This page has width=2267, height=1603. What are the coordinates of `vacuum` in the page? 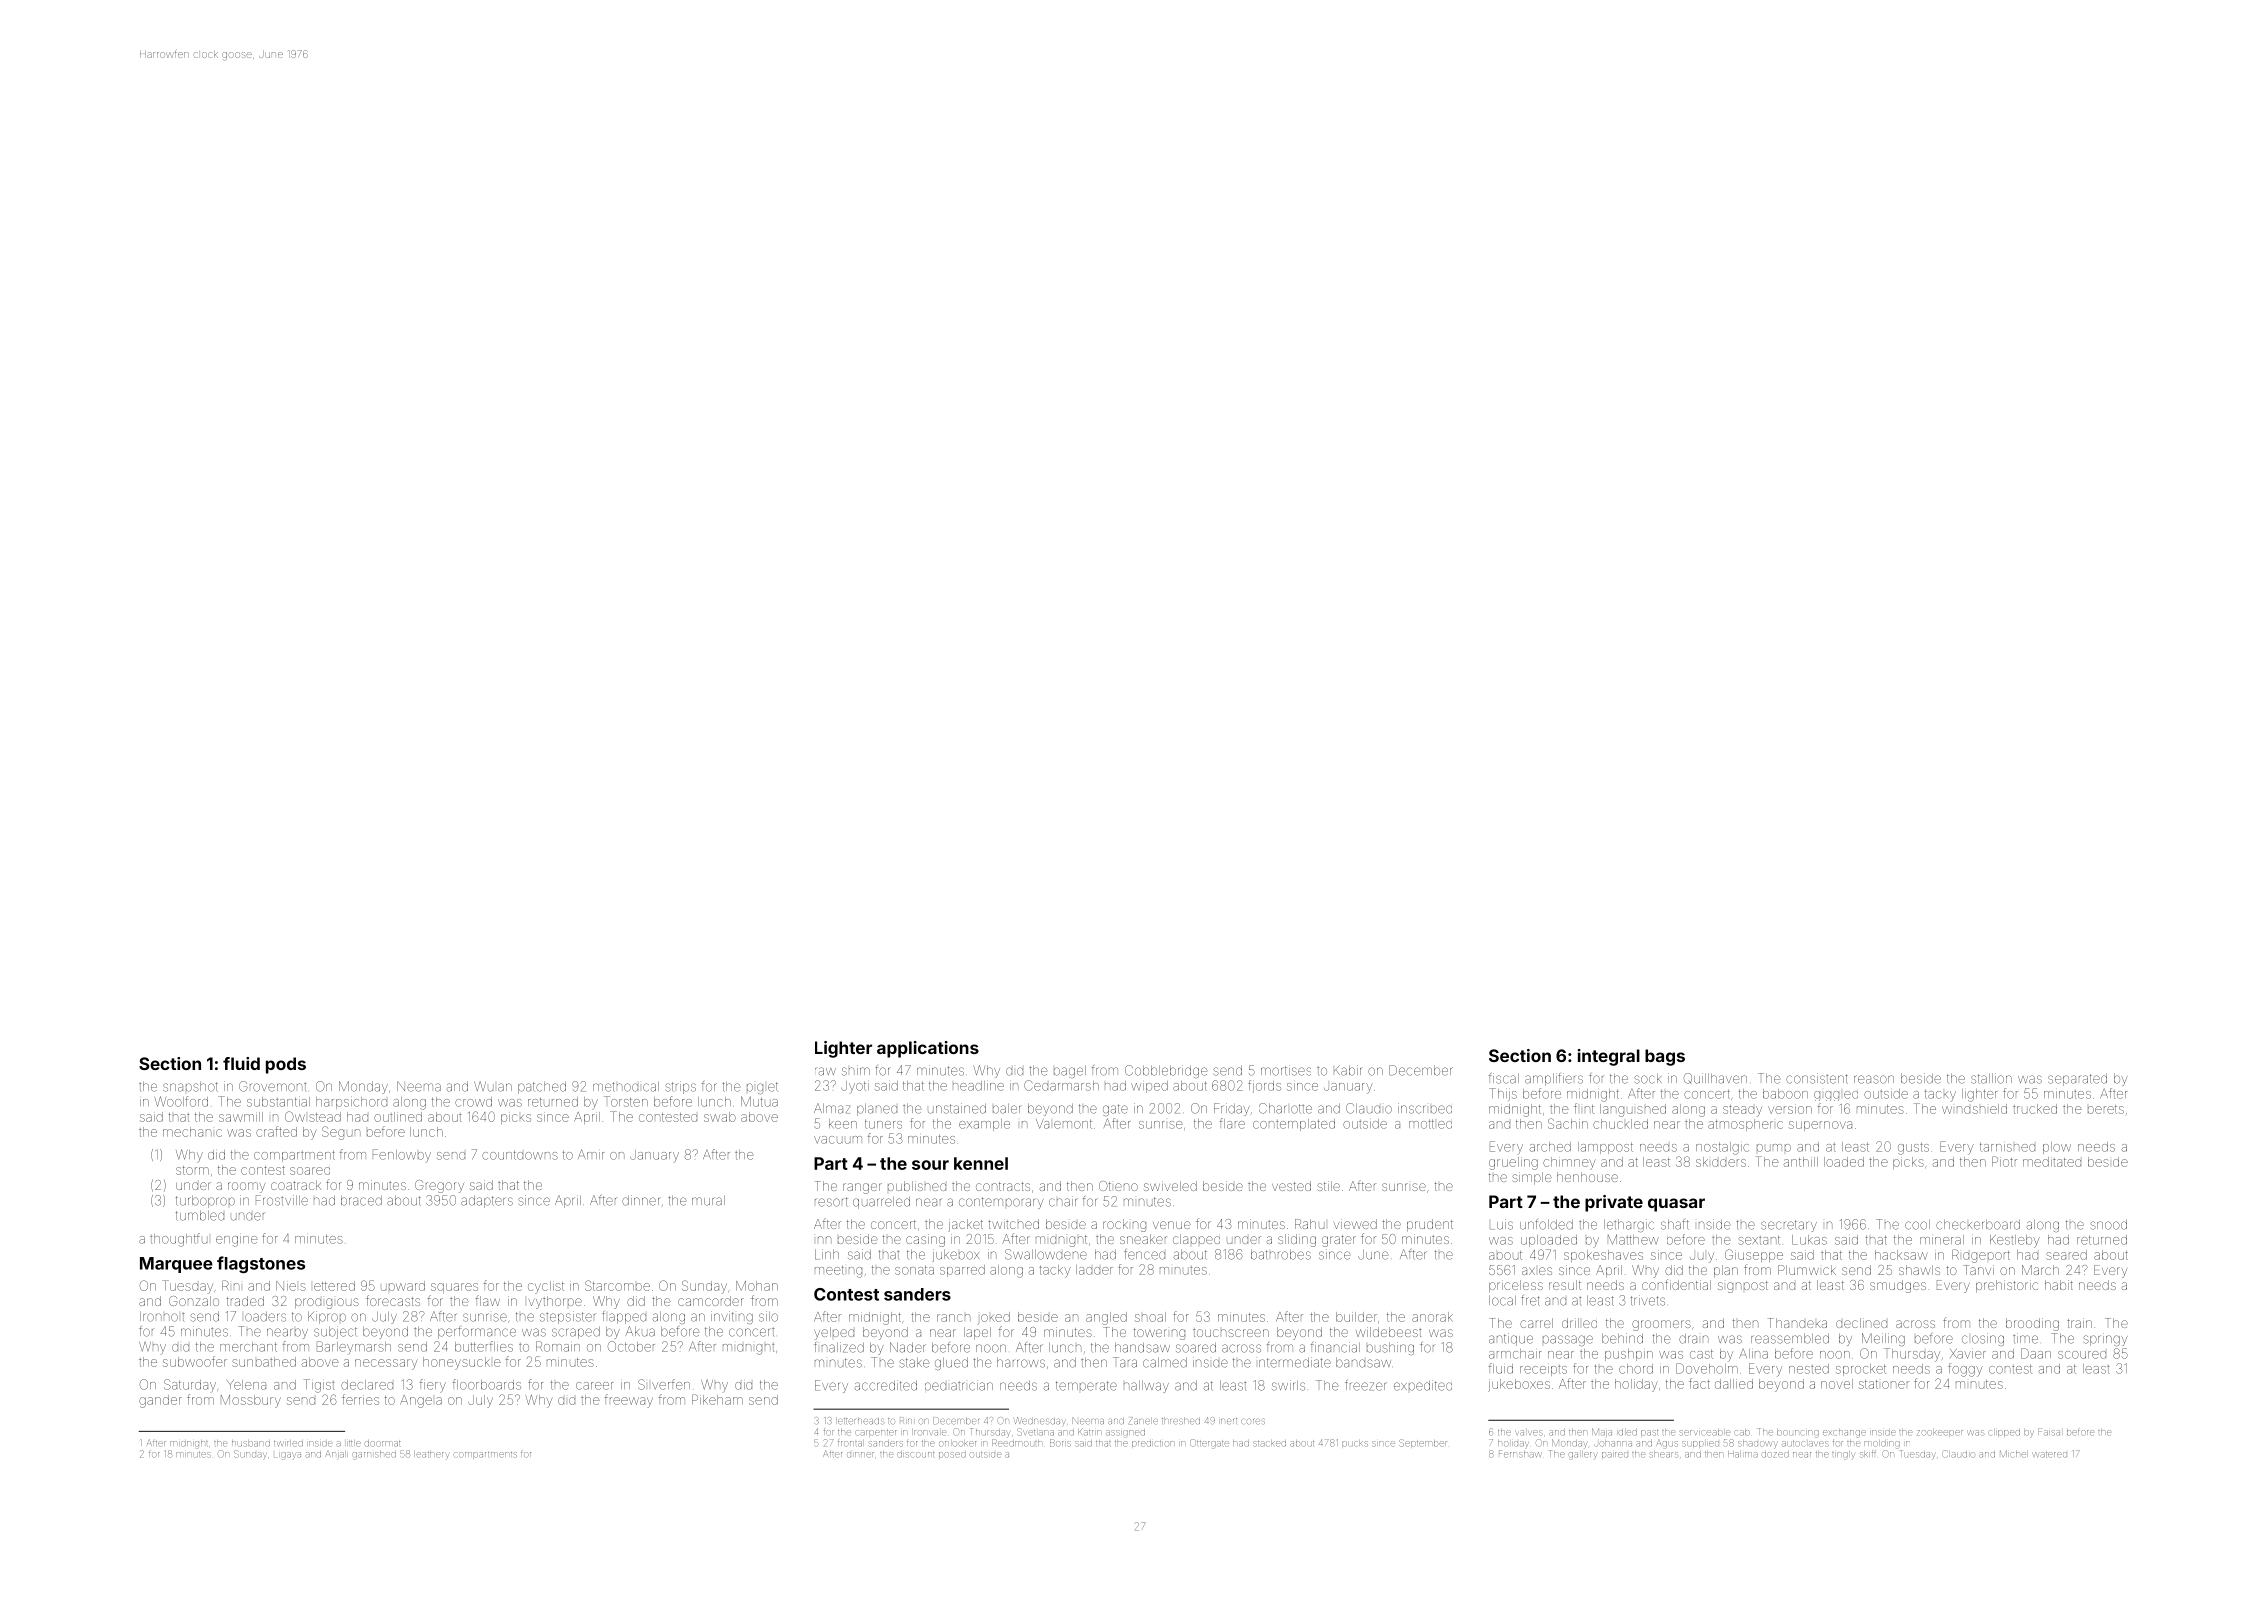 It's located at (838, 1140).
